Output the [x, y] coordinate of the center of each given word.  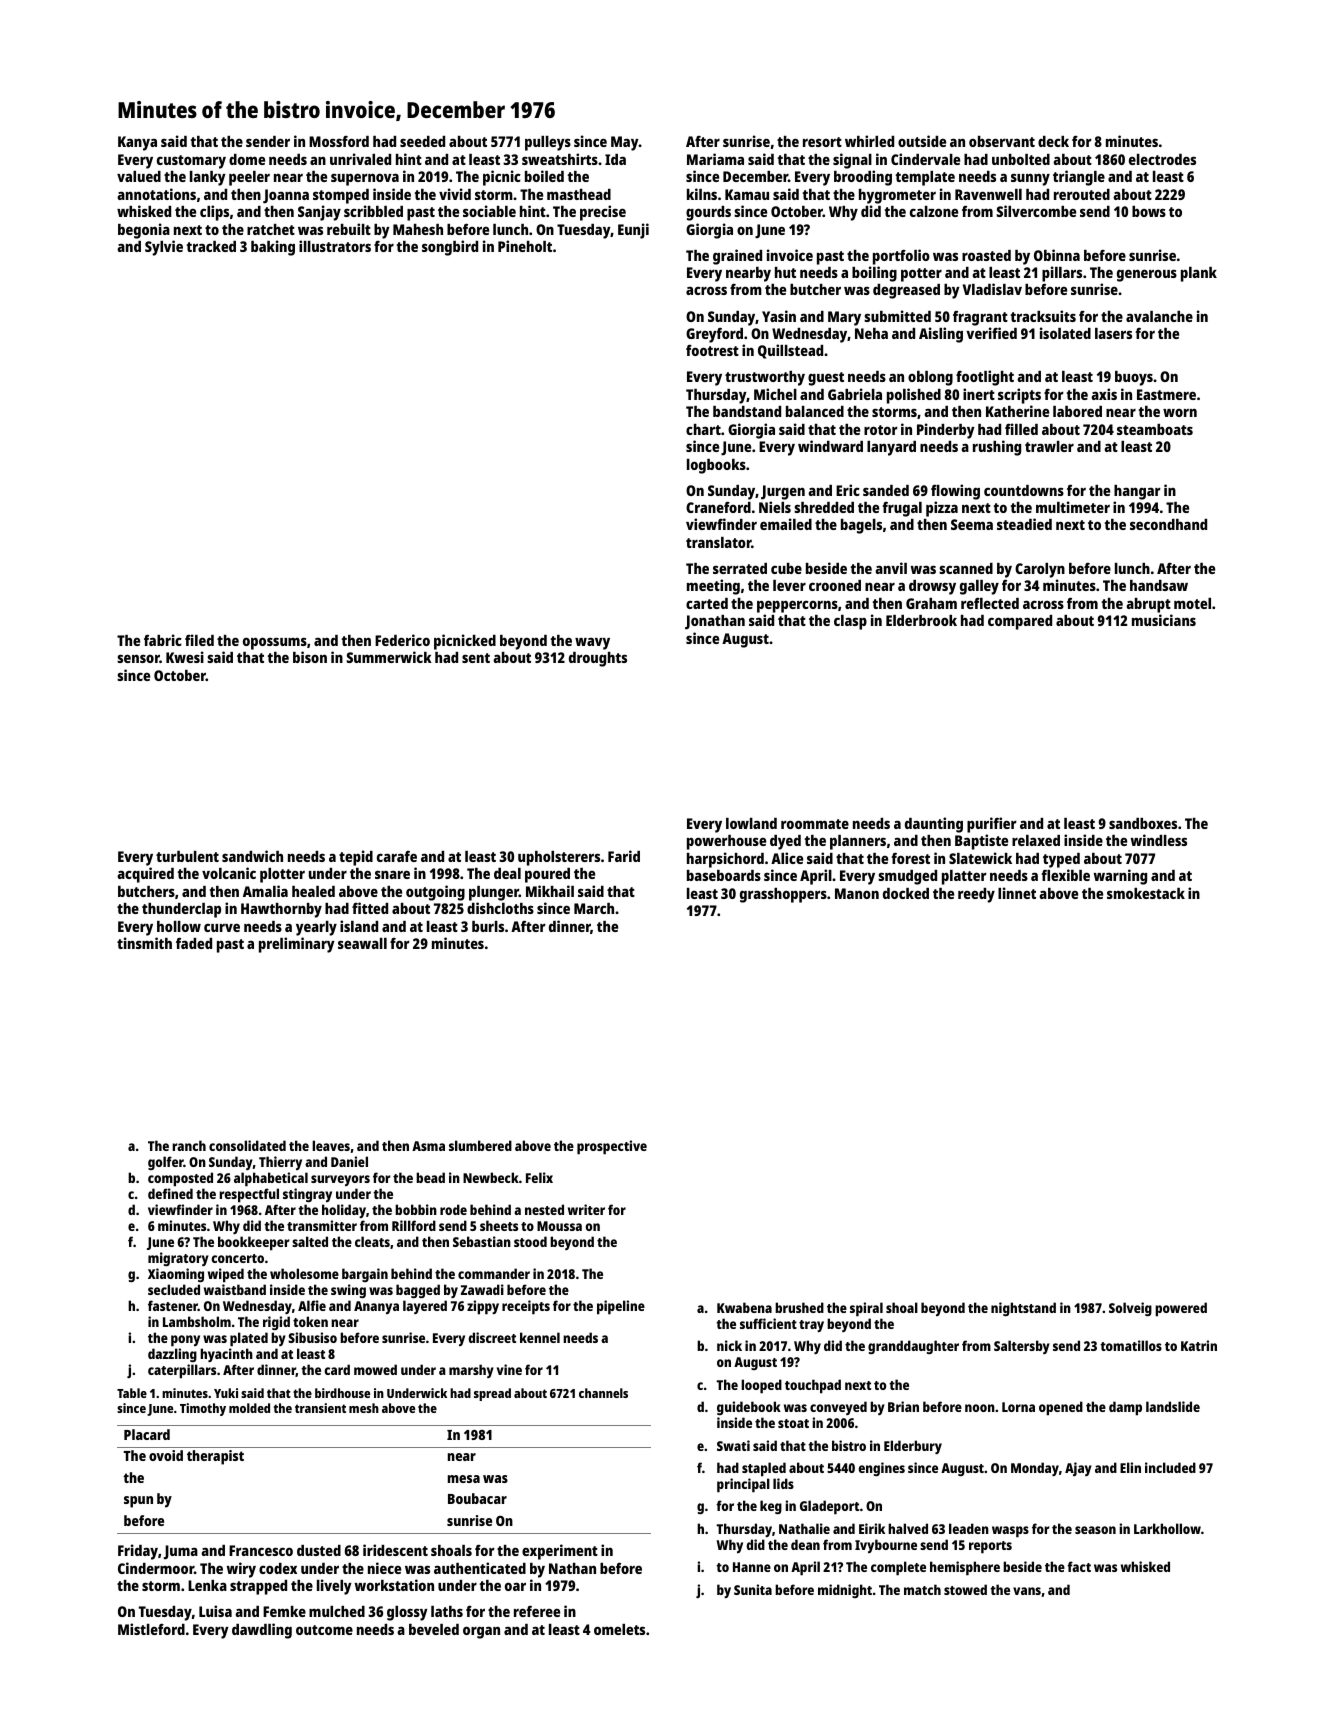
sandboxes [1143, 823]
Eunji [633, 231]
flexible [1065, 875]
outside [922, 141]
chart [703, 429]
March [594, 908]
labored [1077, 411]
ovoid [166, 1455]
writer [586, 1209]
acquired [145, 875]
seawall [362, 943]
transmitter [322, 1225]
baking [273, 248]
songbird [450, 248]
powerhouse [726, 842]
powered [1181, 1309]
